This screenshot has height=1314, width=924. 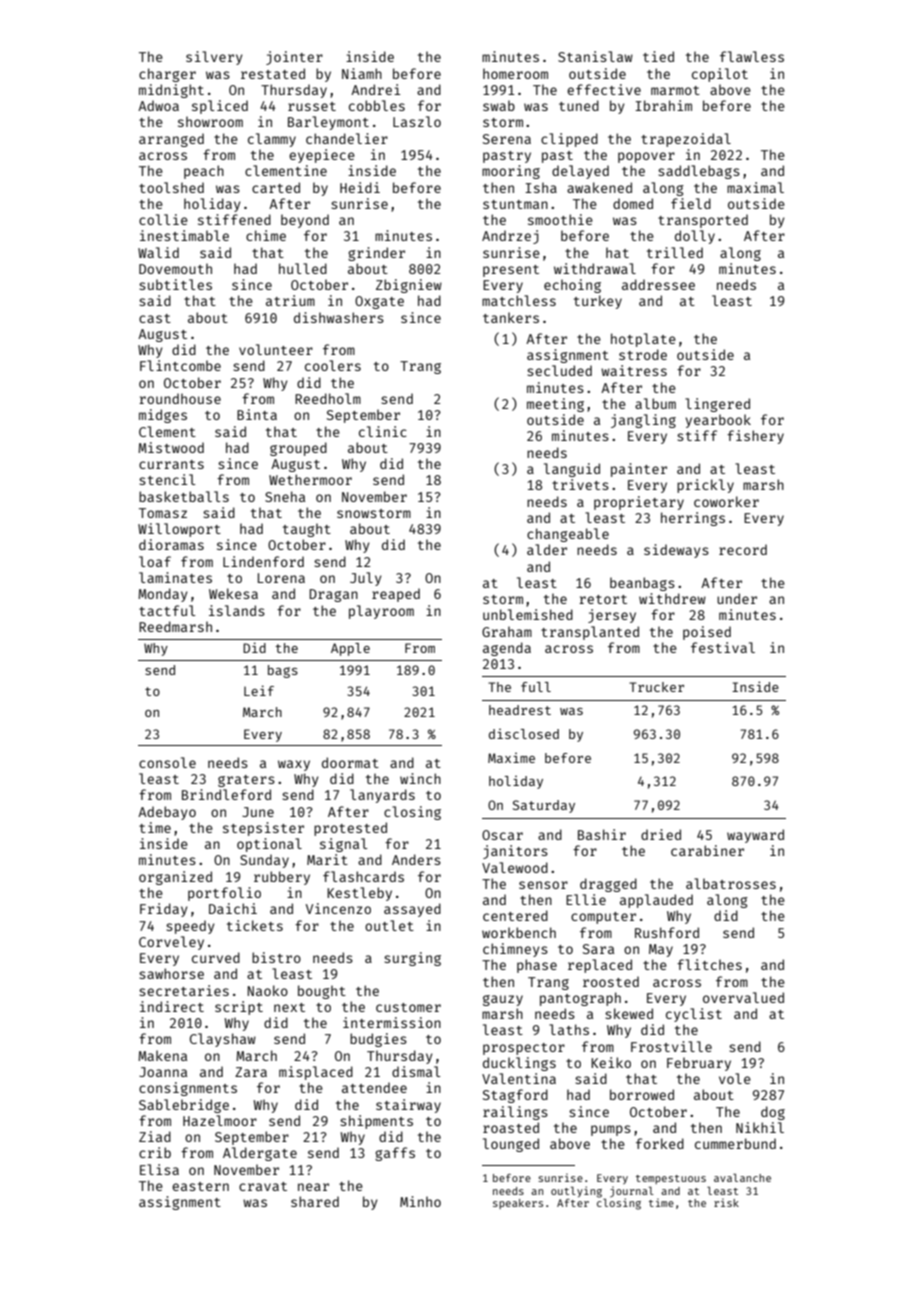 I want to click on islands, so click(x=237, y=610).
